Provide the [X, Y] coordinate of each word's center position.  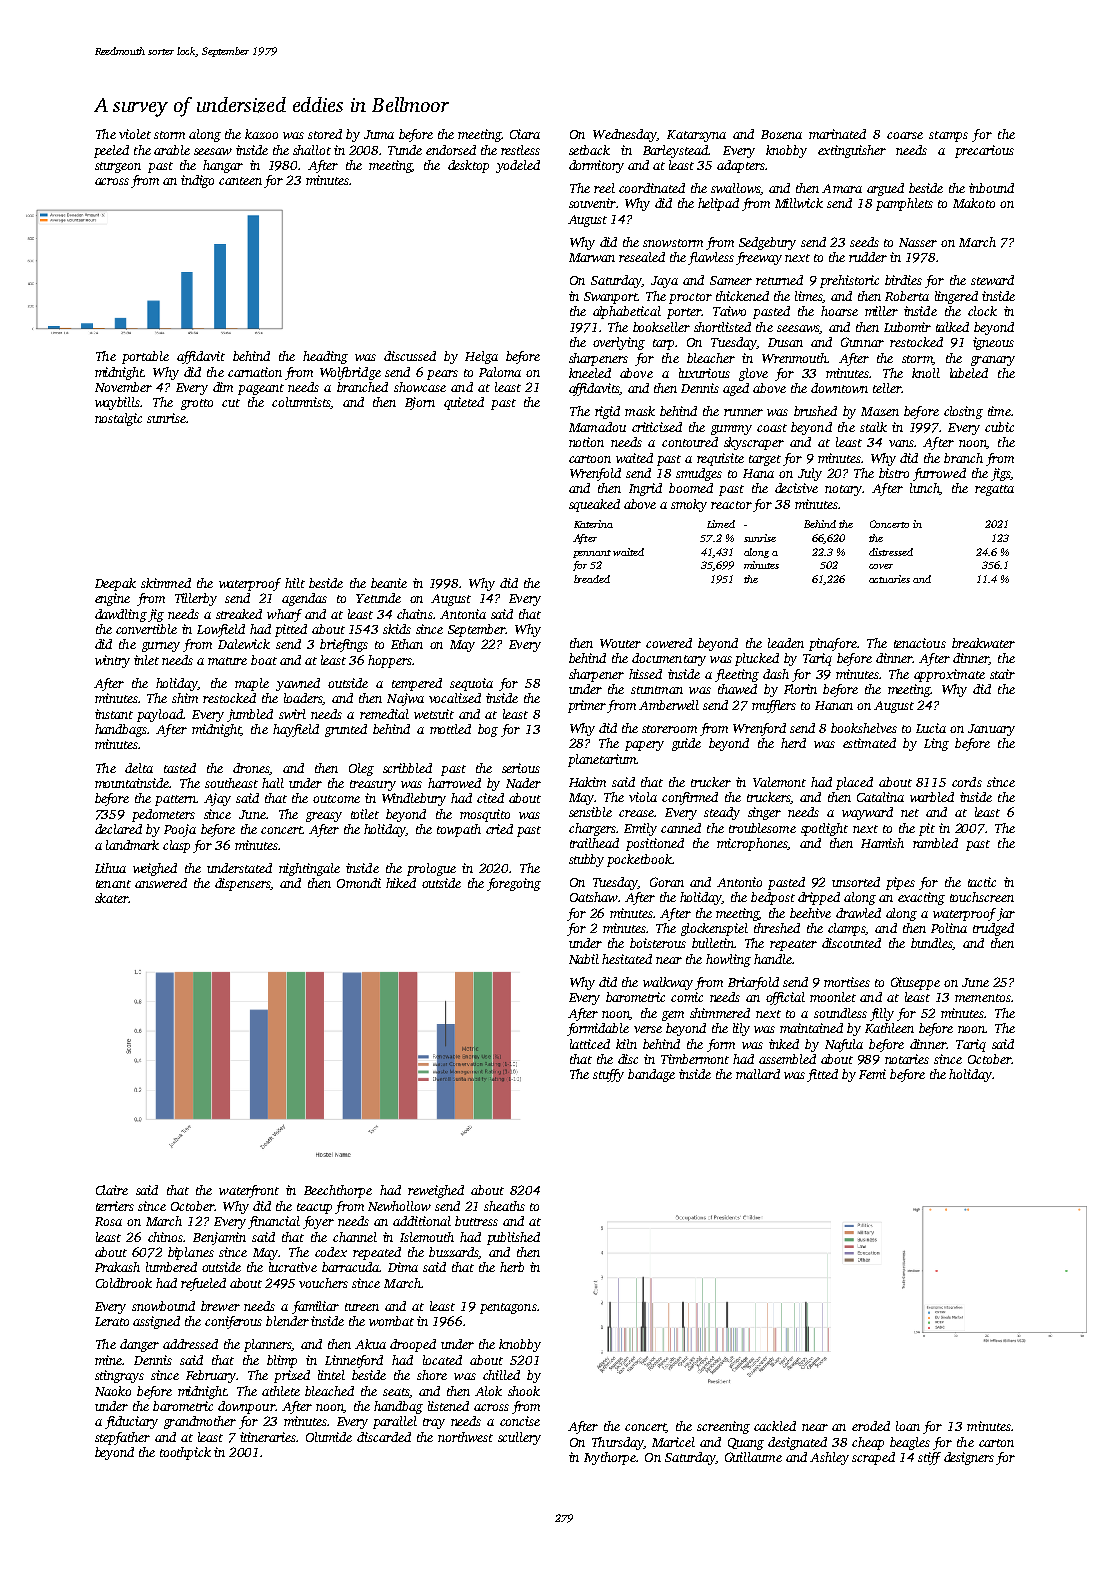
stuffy [608, 1075]
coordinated [652, 188]
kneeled [590, 373]
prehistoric [849, 281]
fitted [822, 1075]
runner [743, 412]
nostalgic [118, 419]
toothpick [185, 1453]
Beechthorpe [338, 1191]
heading [325, 357]
